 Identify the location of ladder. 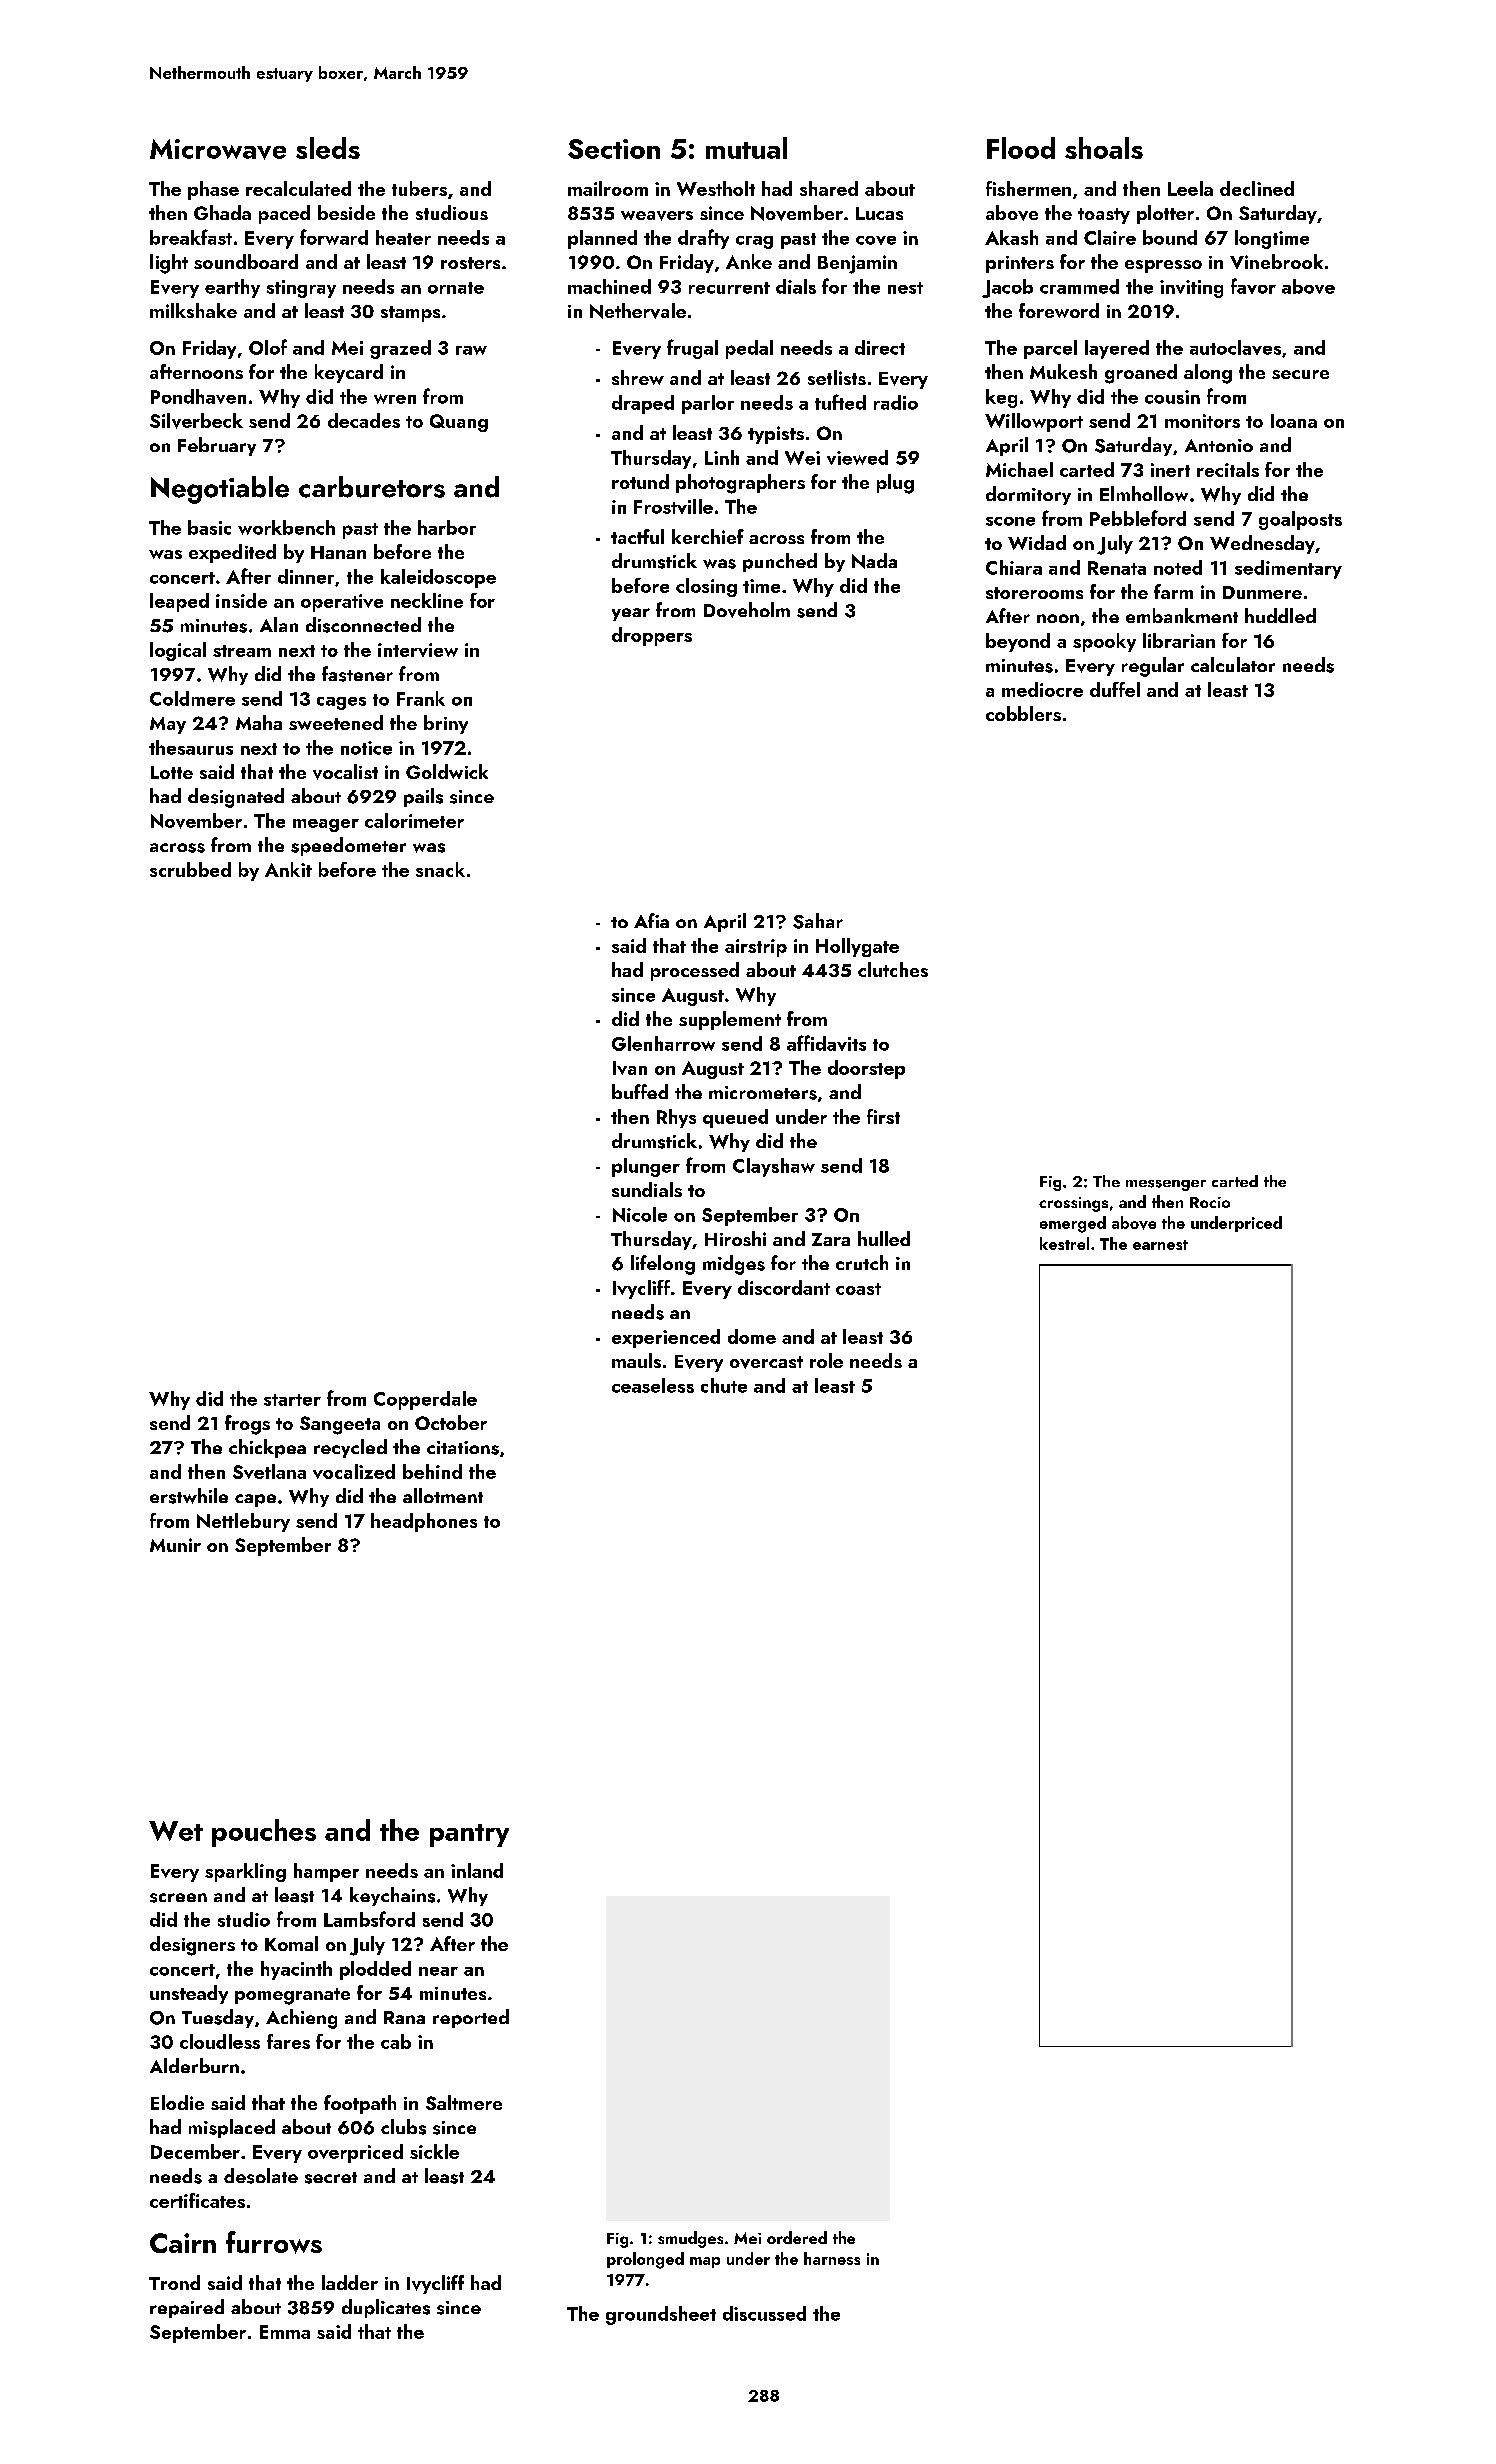
(350, 2282).
